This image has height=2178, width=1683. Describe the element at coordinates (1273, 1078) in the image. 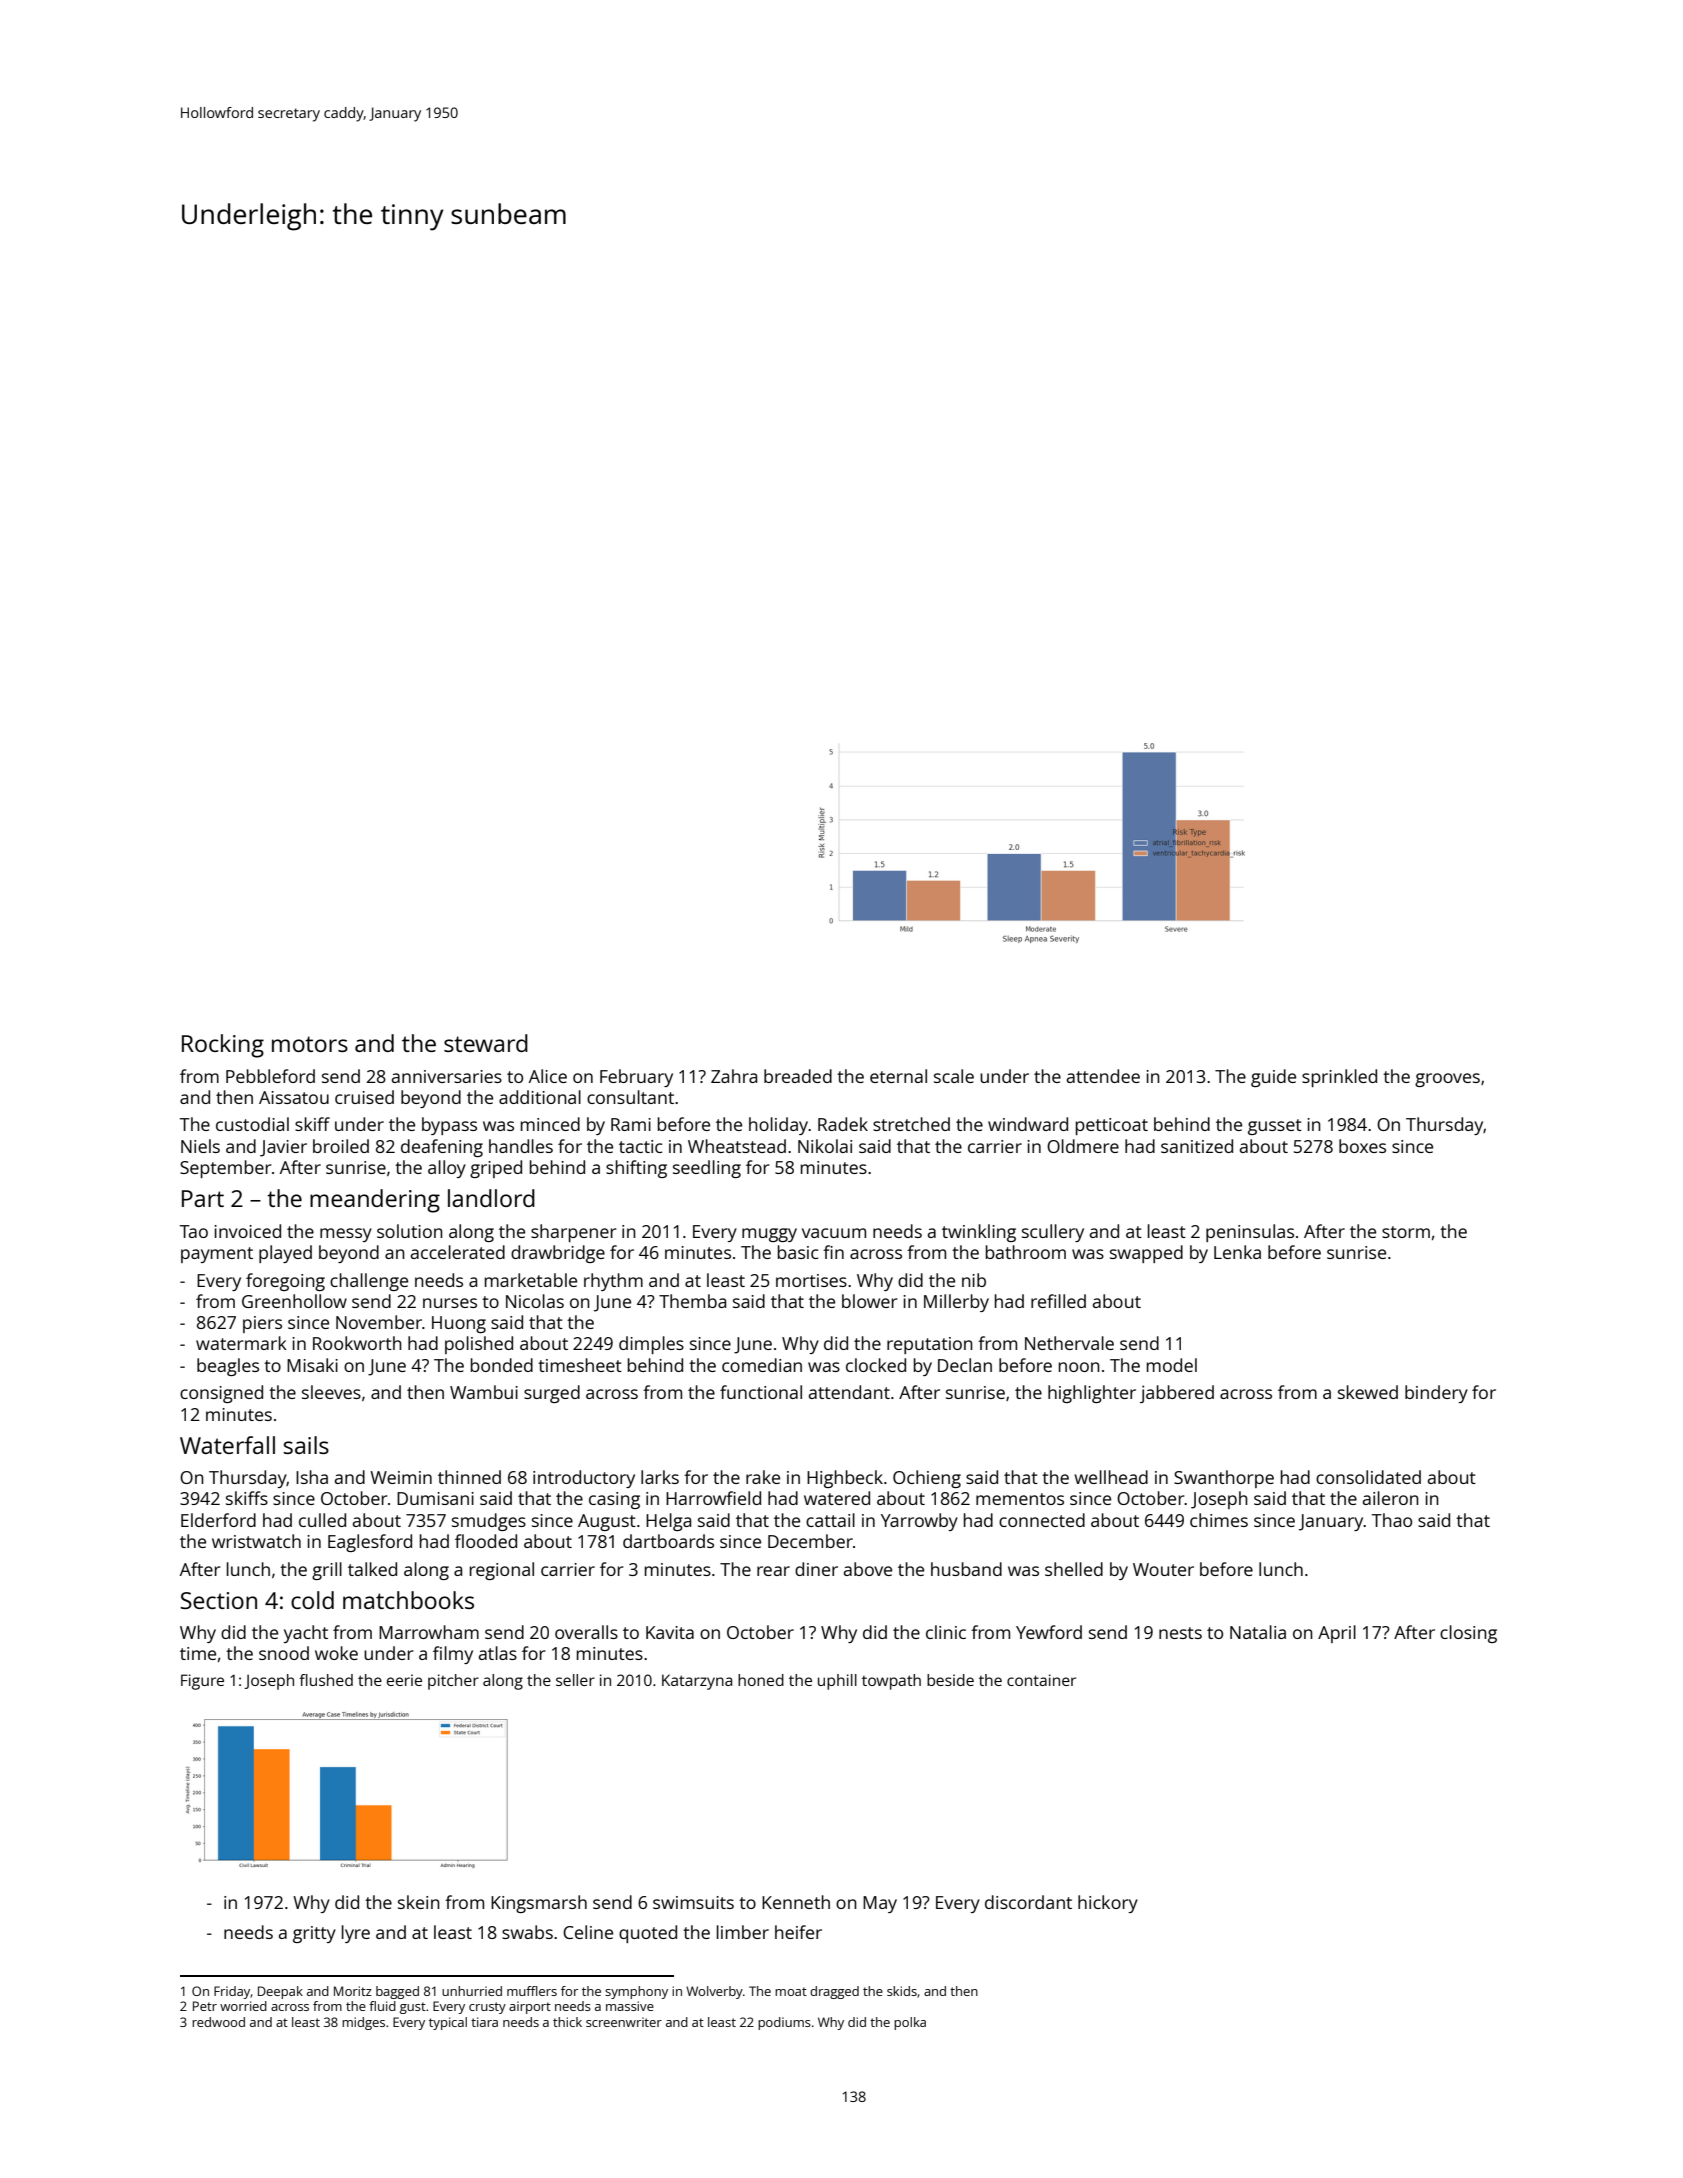

I see `guide` at that location.
